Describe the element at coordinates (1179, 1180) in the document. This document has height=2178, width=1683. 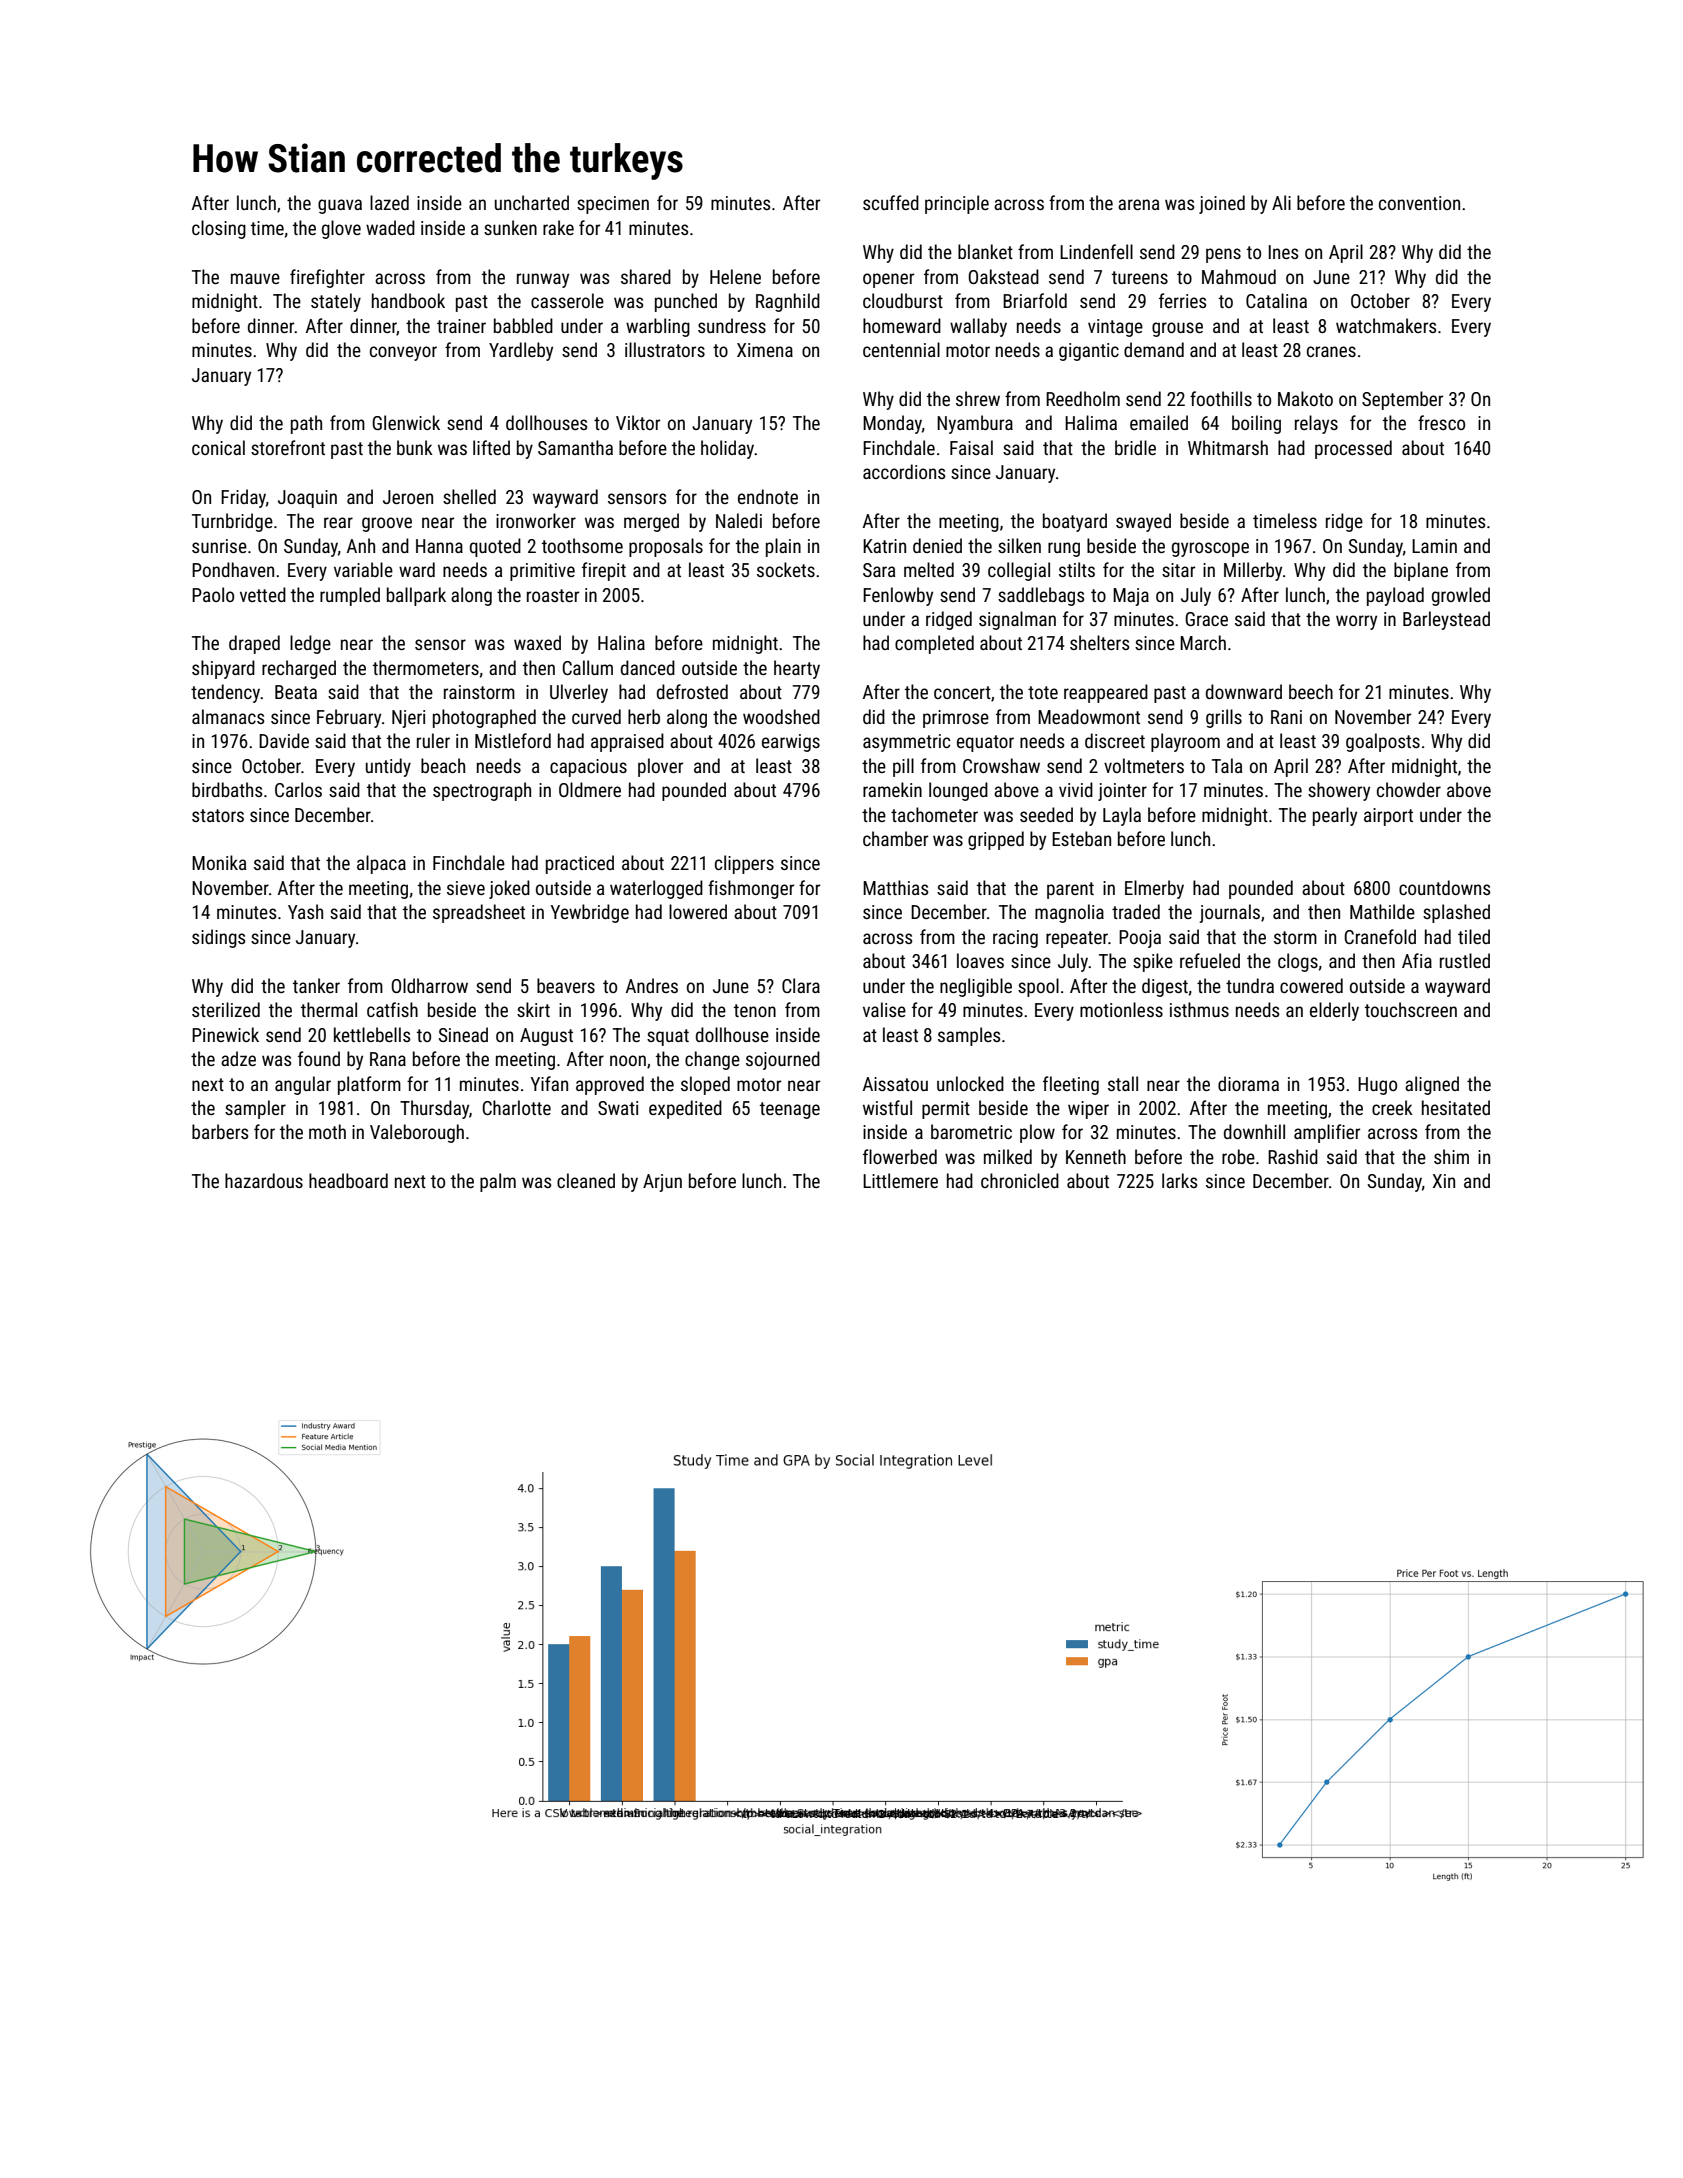
I see `larks` at that location.
